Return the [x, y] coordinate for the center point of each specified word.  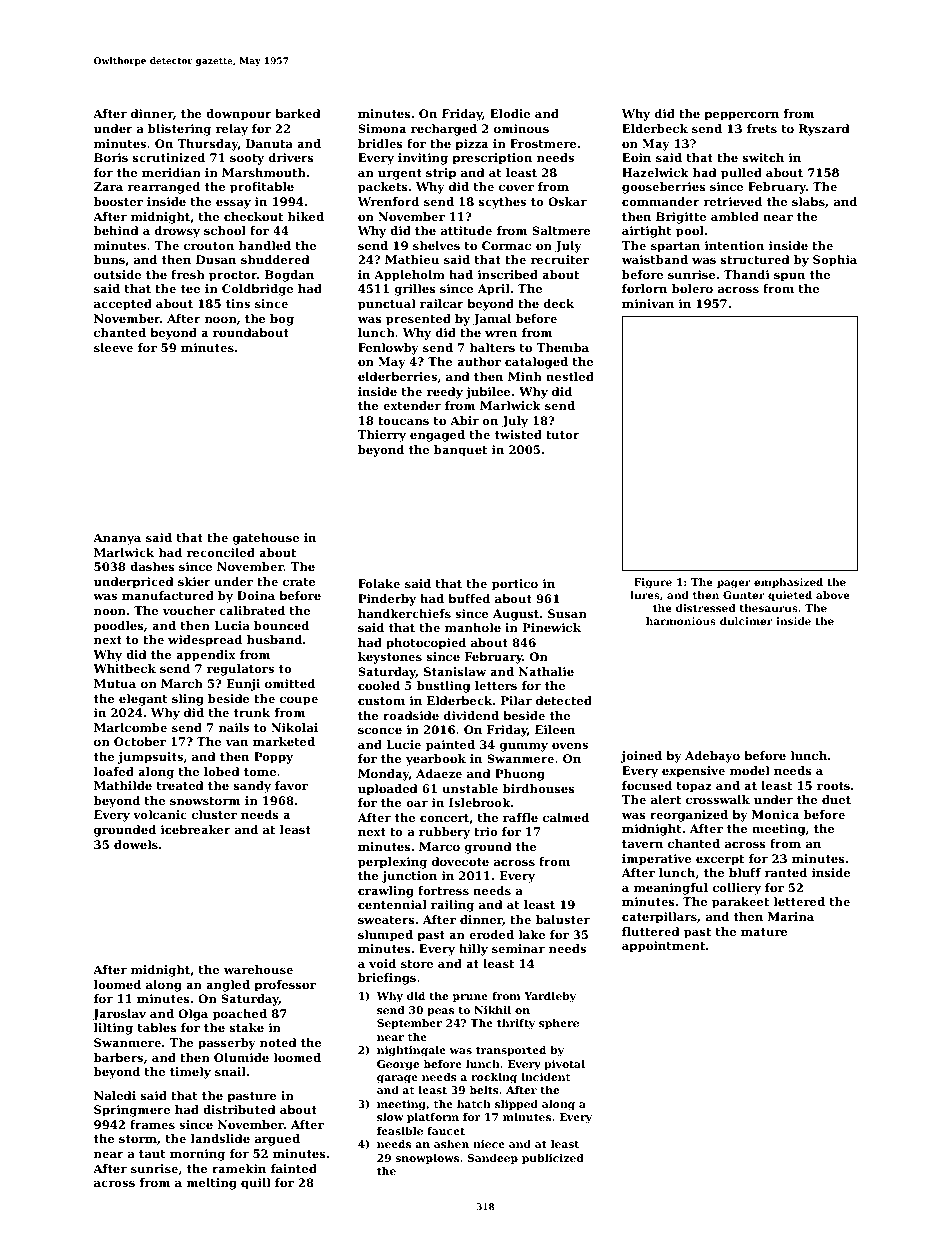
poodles [119, 627]
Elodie [510, 113]
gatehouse [266, 539]
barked [298, 113]
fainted [294, 1168]
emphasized [788, 583]
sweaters [386, 920]
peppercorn [741, 116]
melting [212, 1184]
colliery [737, 889]
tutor [563, 435]
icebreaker [196, 829]
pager [734, 584]
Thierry [382, 436]
